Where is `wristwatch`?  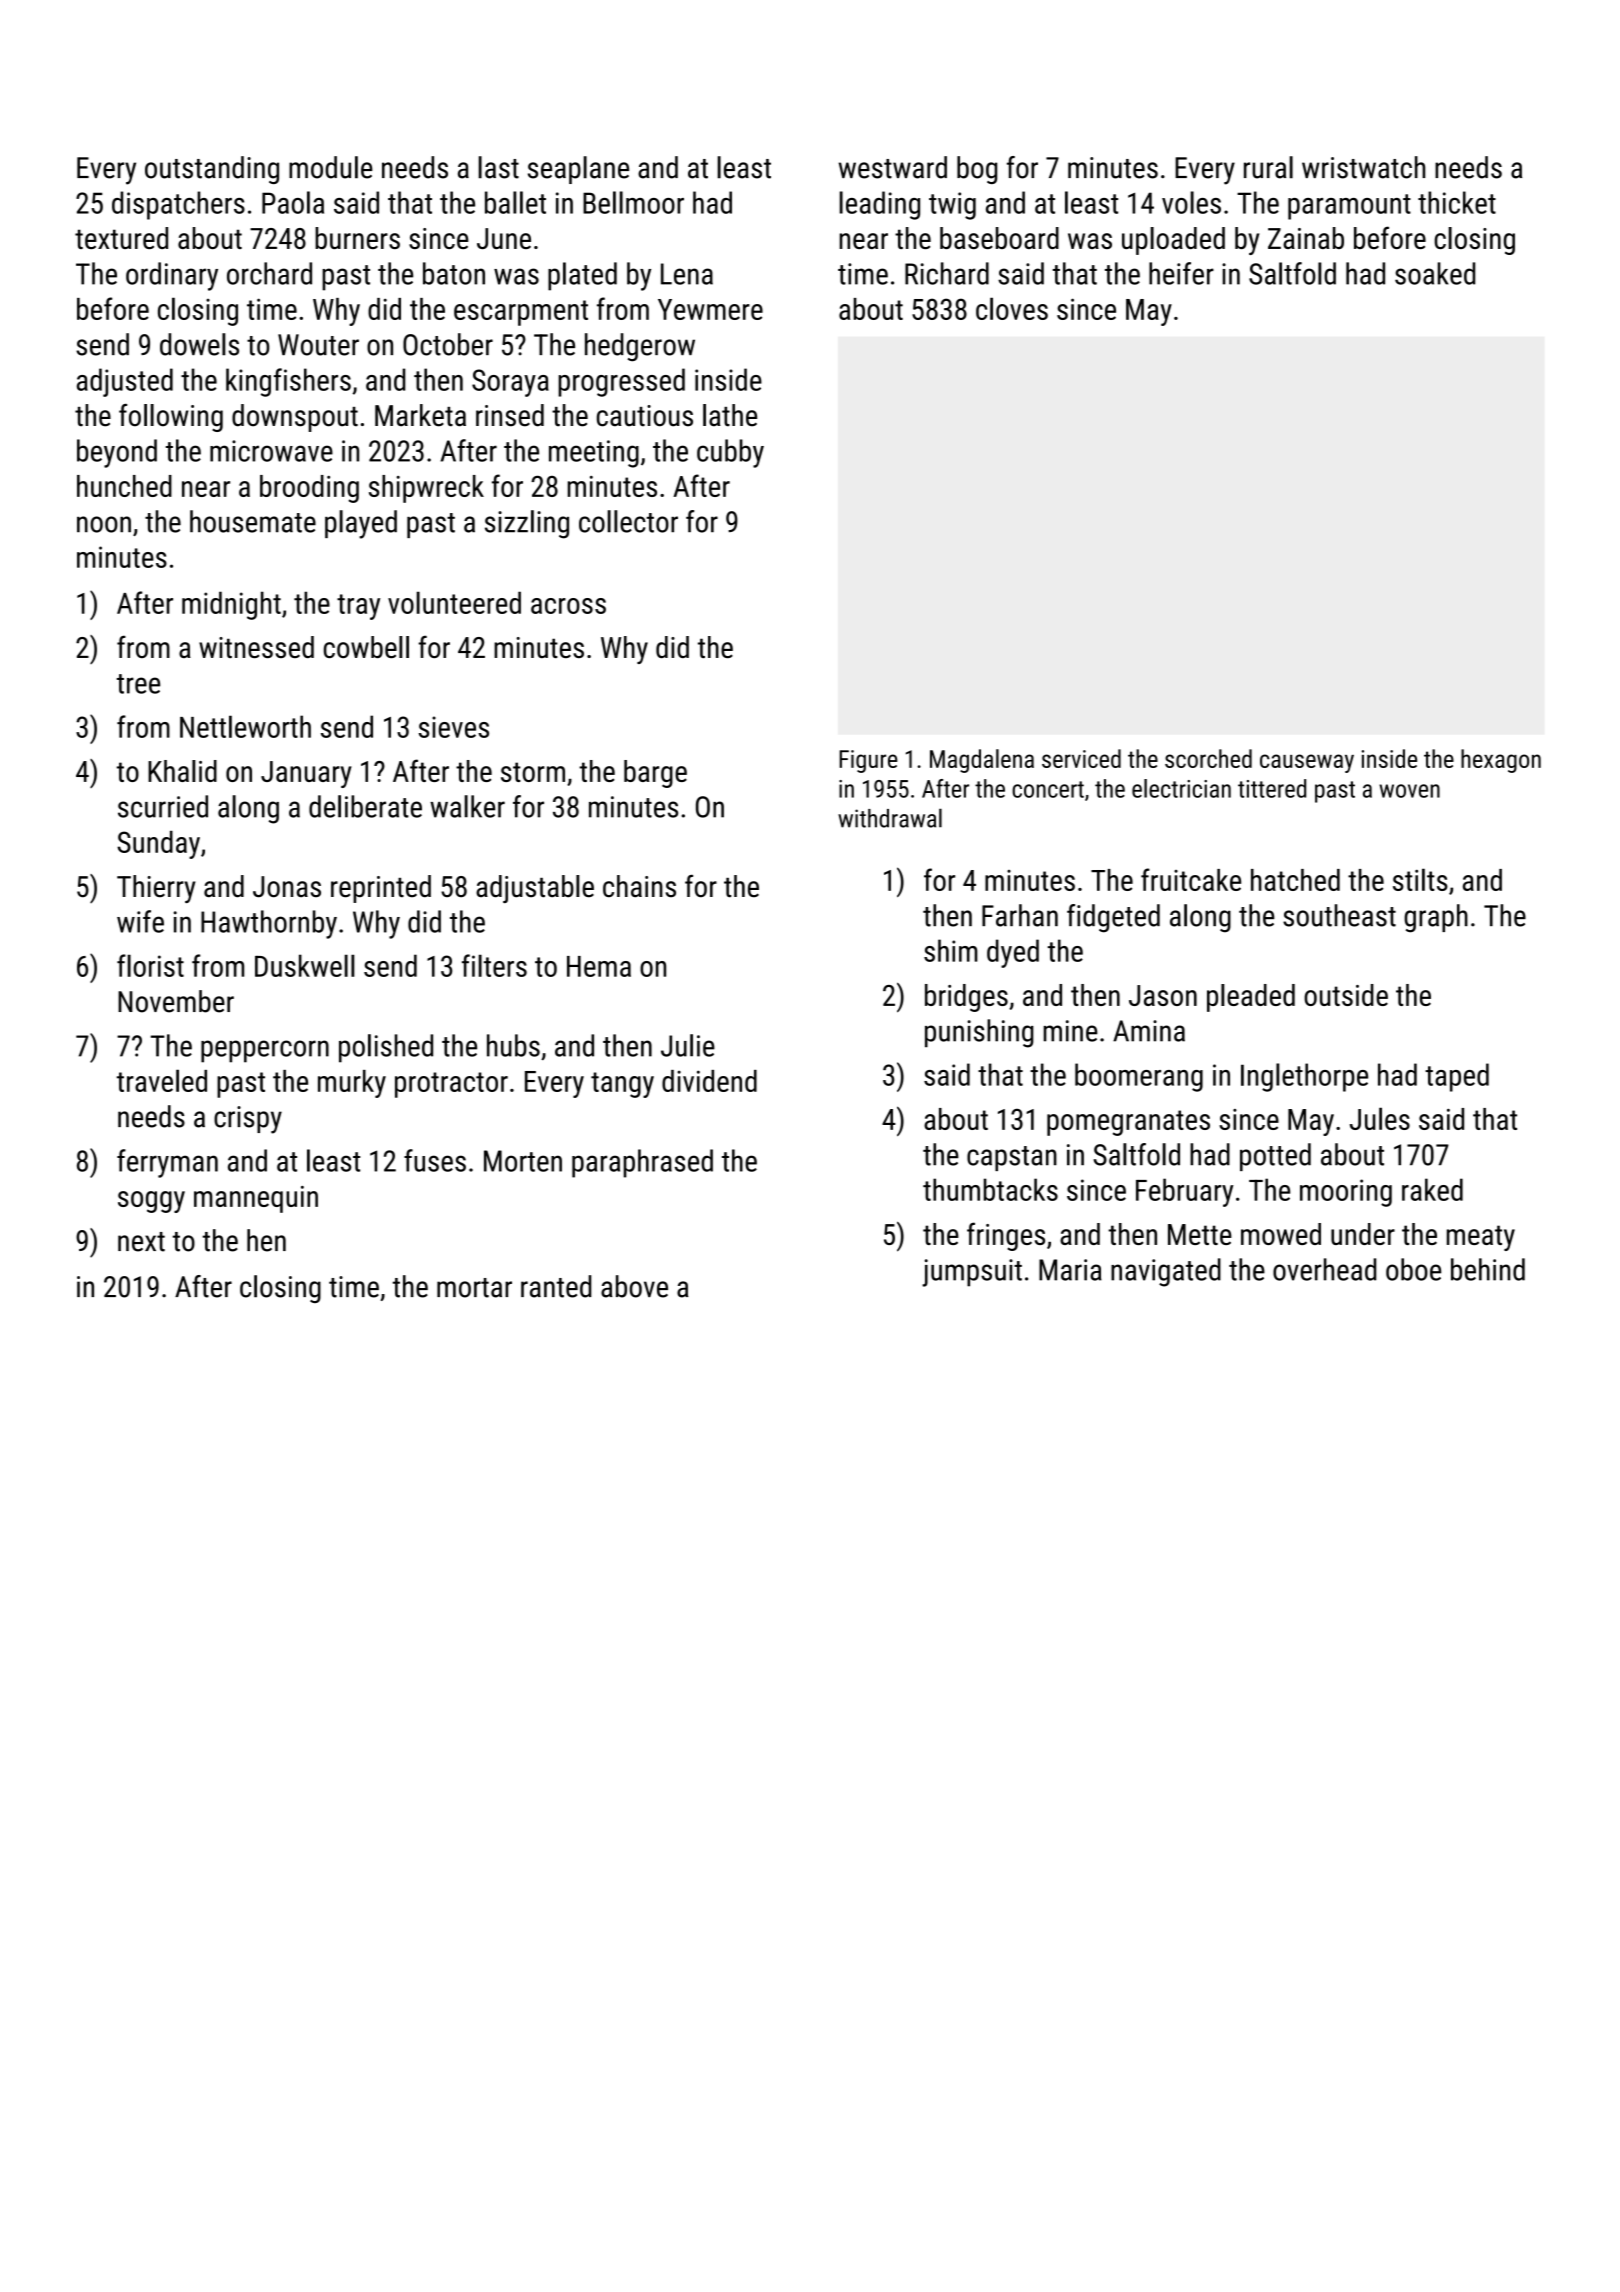 wristwatch is located at coordinates (1363, 167).
